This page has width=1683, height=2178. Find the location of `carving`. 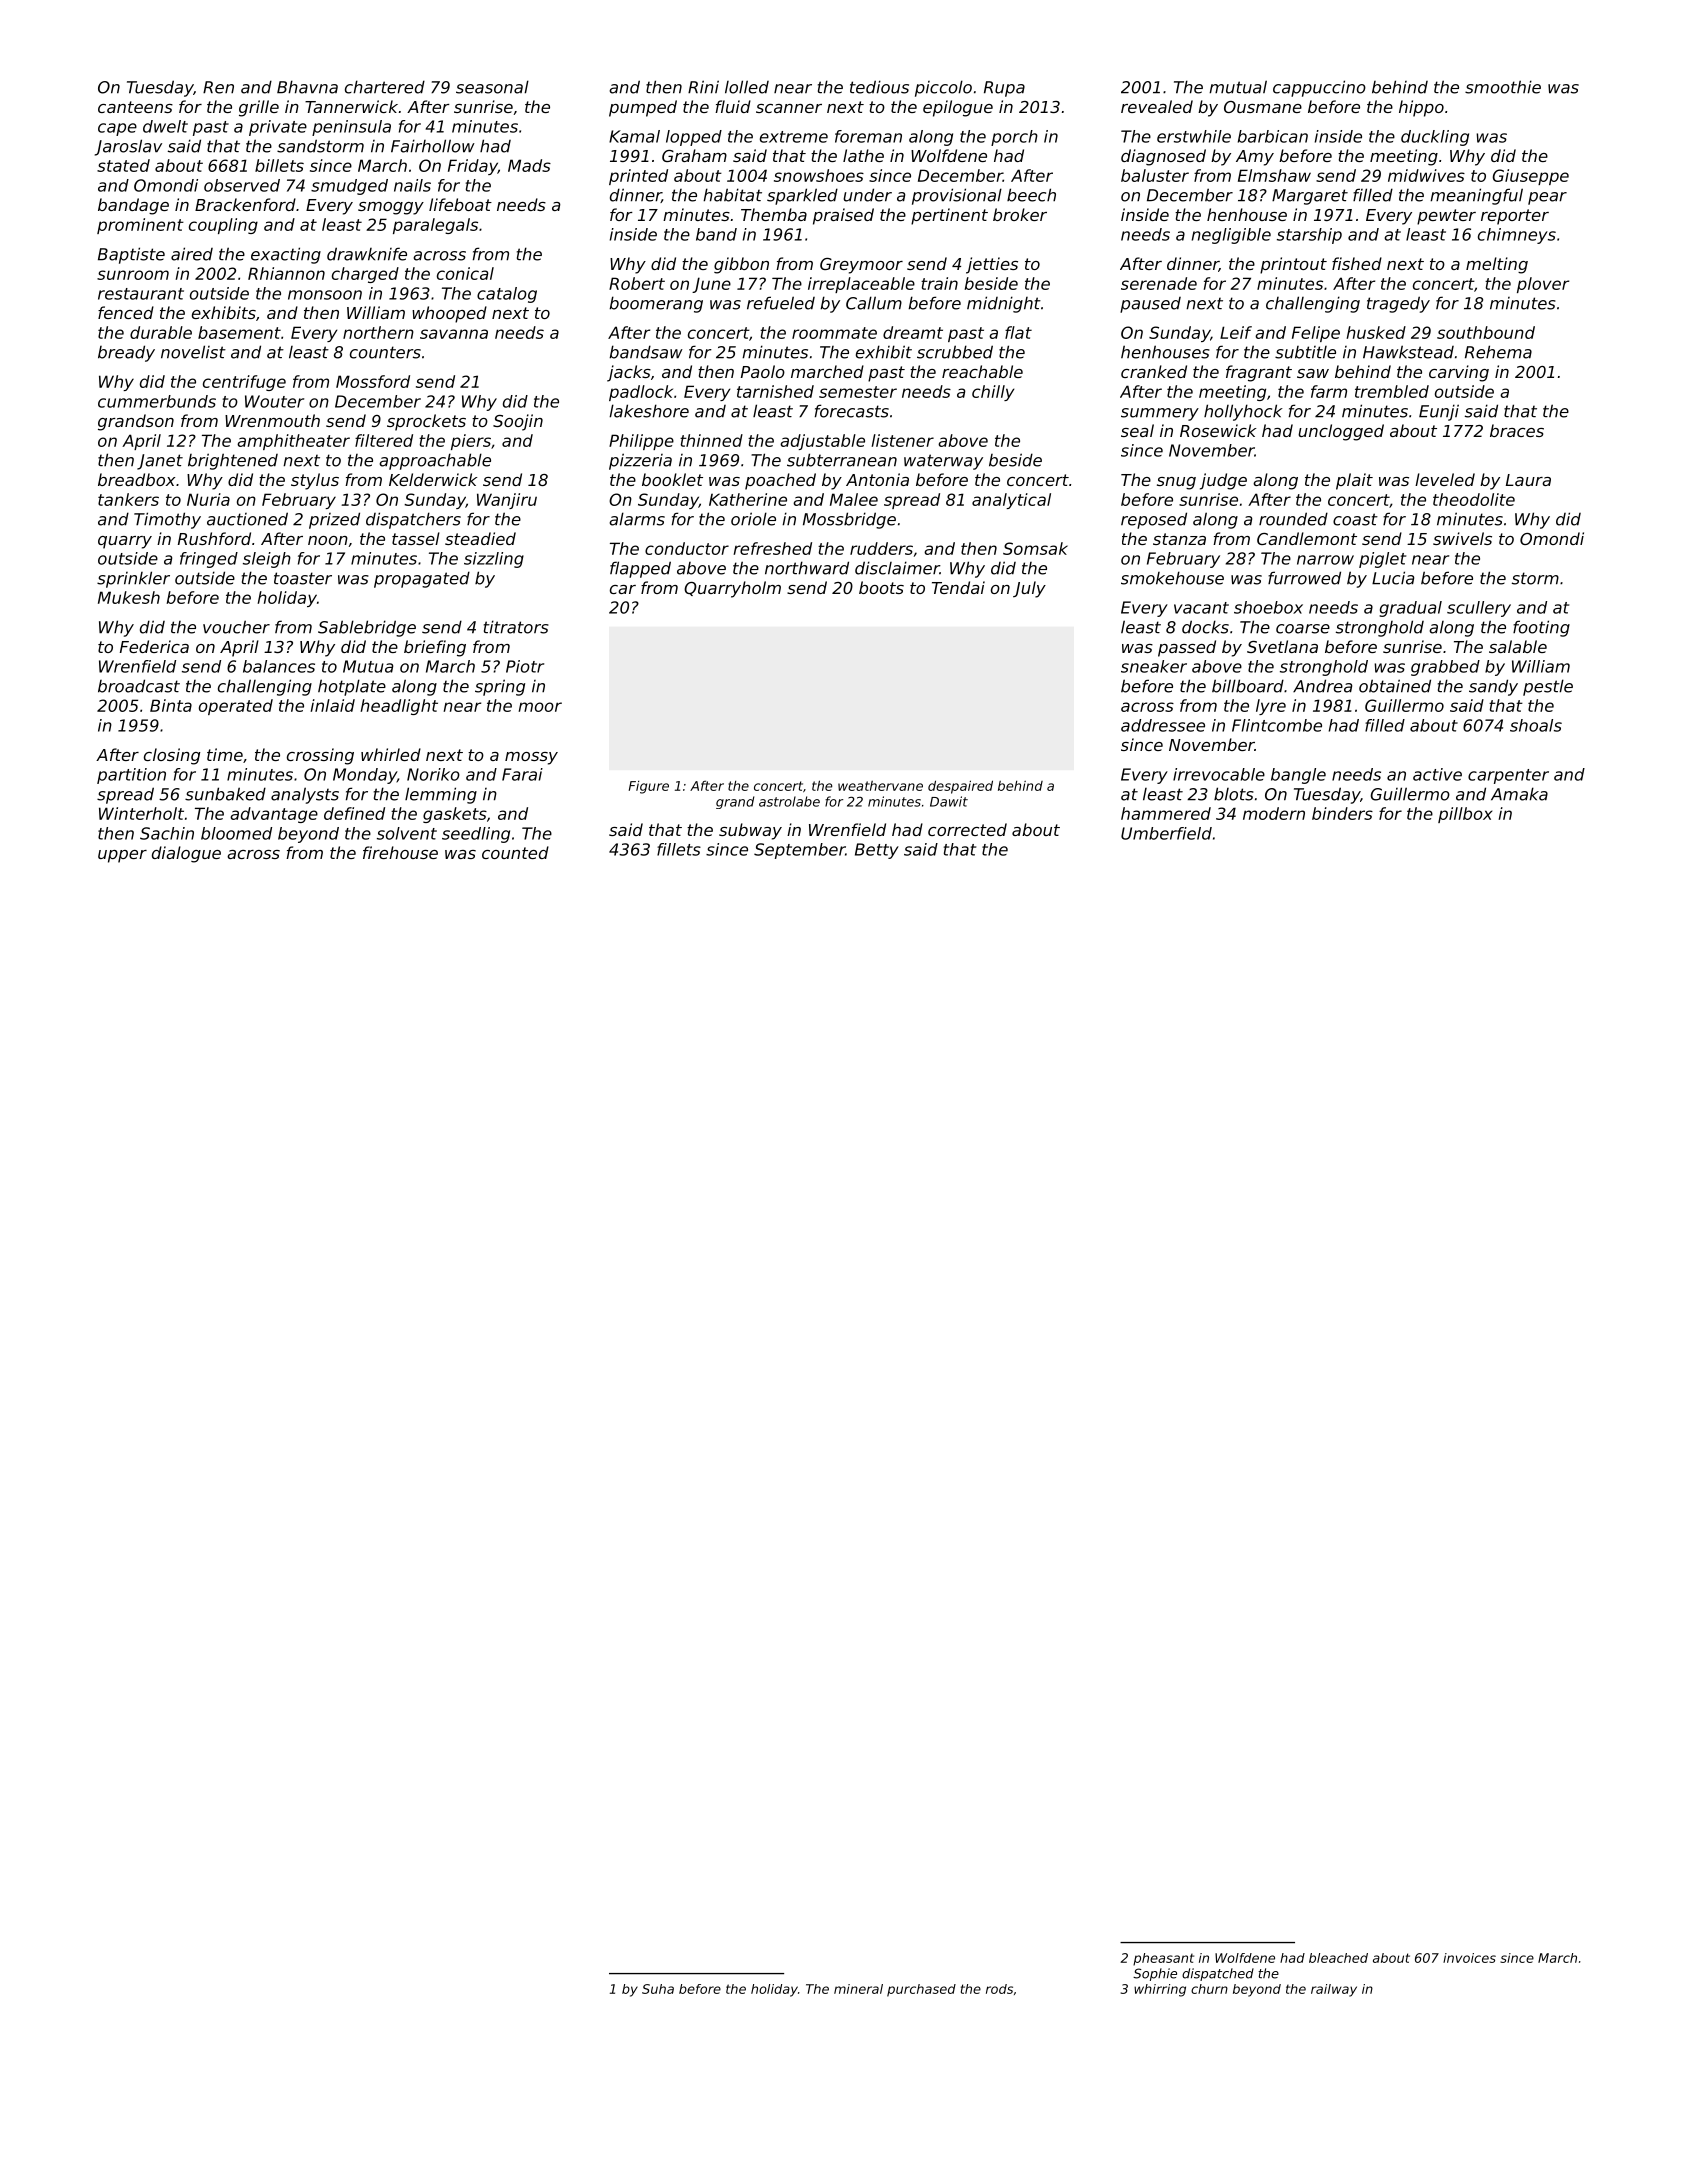

carving is located at coordinates (1459, 373).
